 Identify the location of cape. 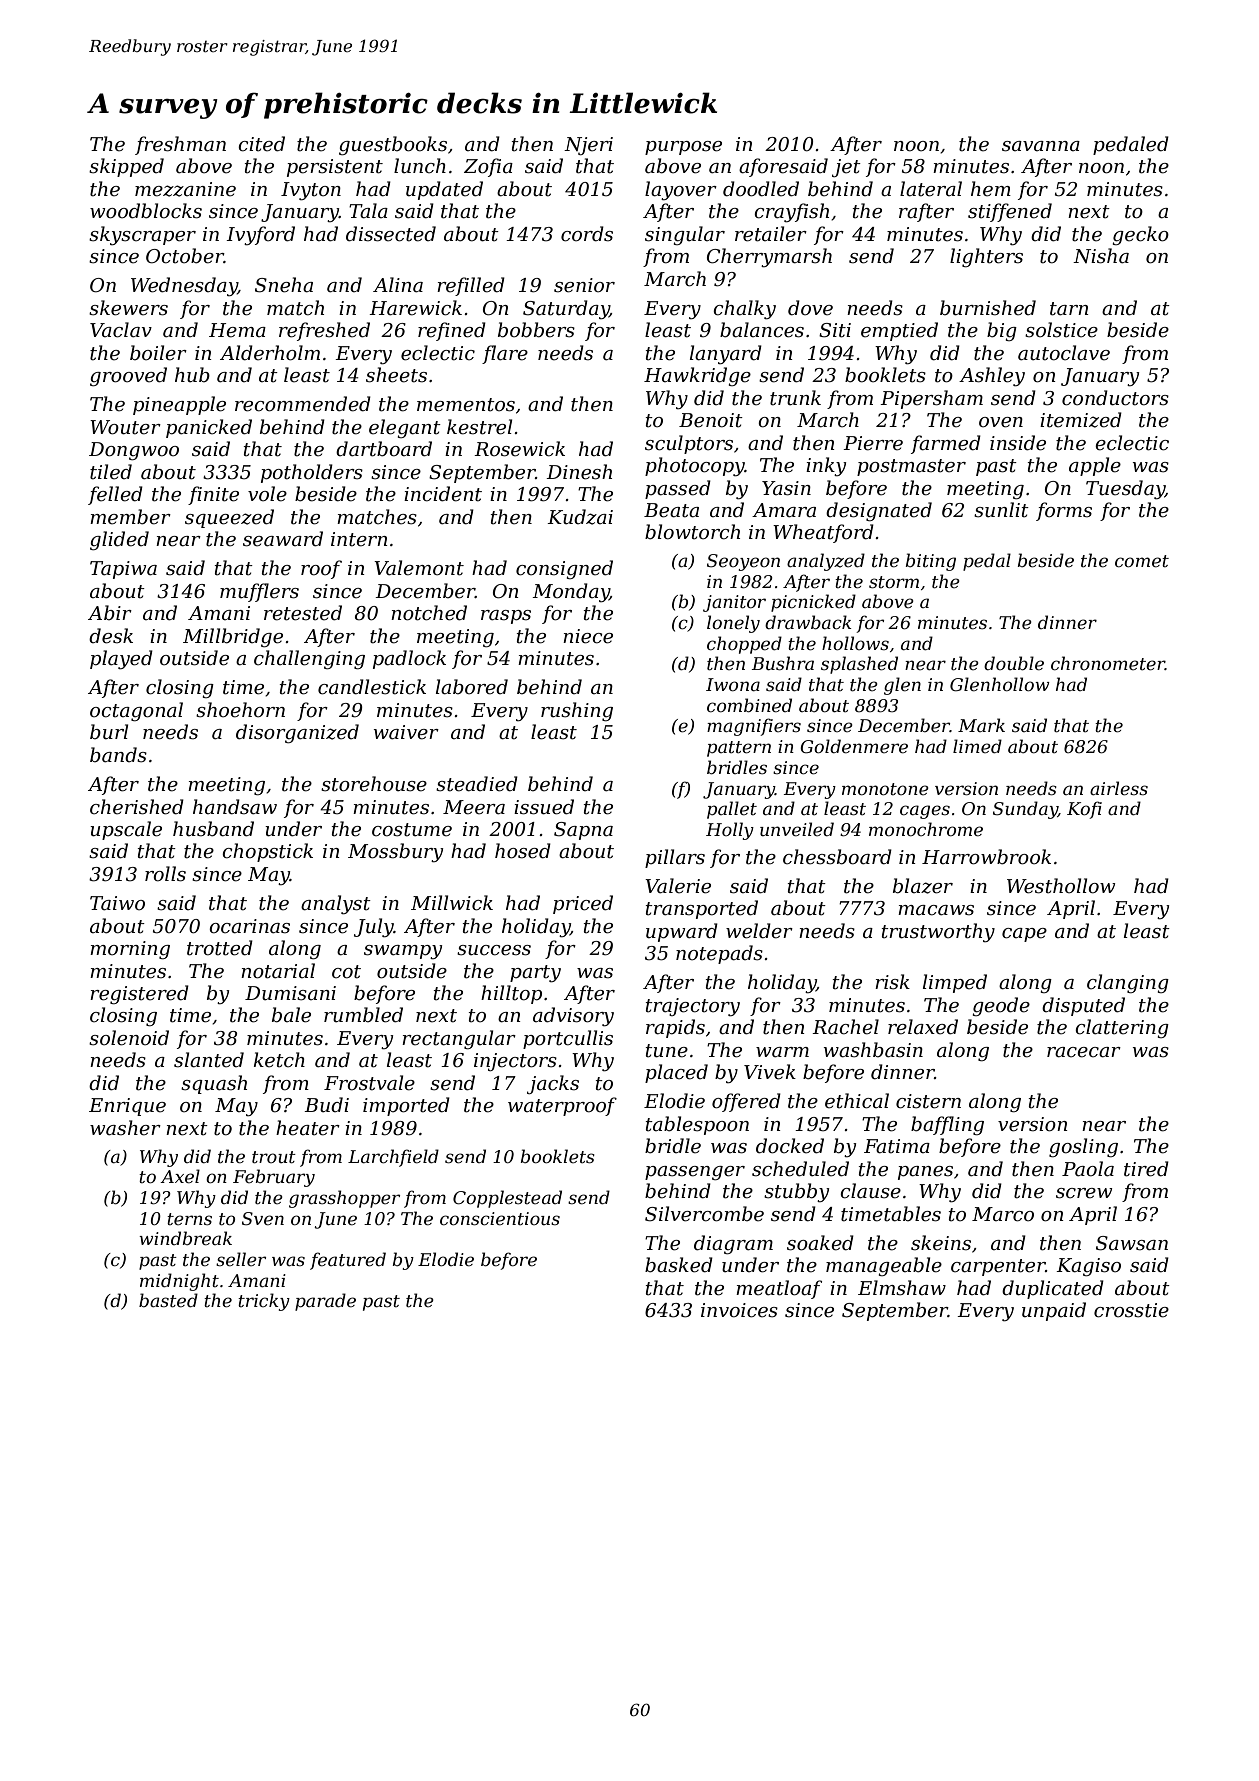
(1024, 935).
